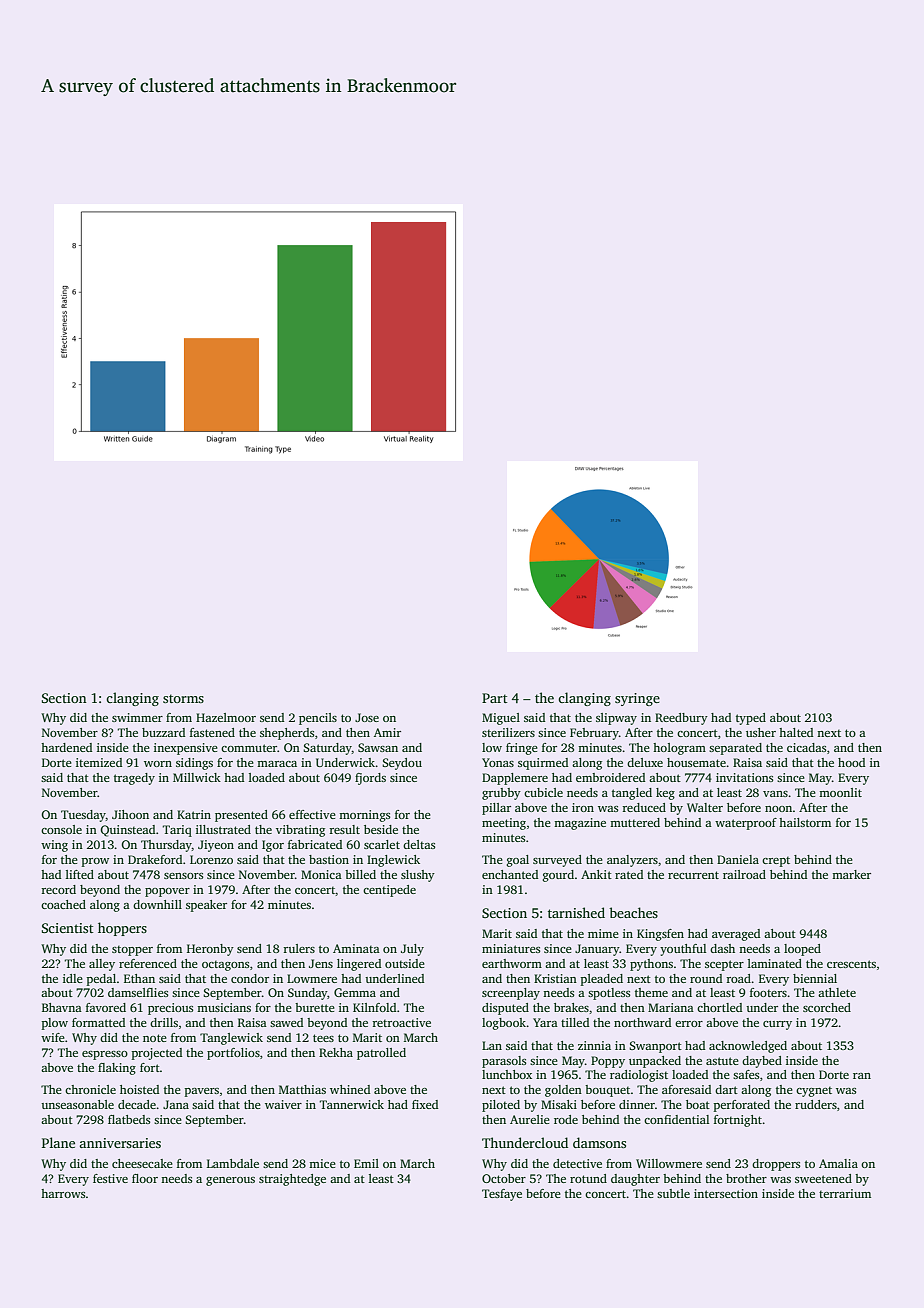  Describe the element at coordinates (806, 747) in the screenshot. I see `cicadas` at that location.
